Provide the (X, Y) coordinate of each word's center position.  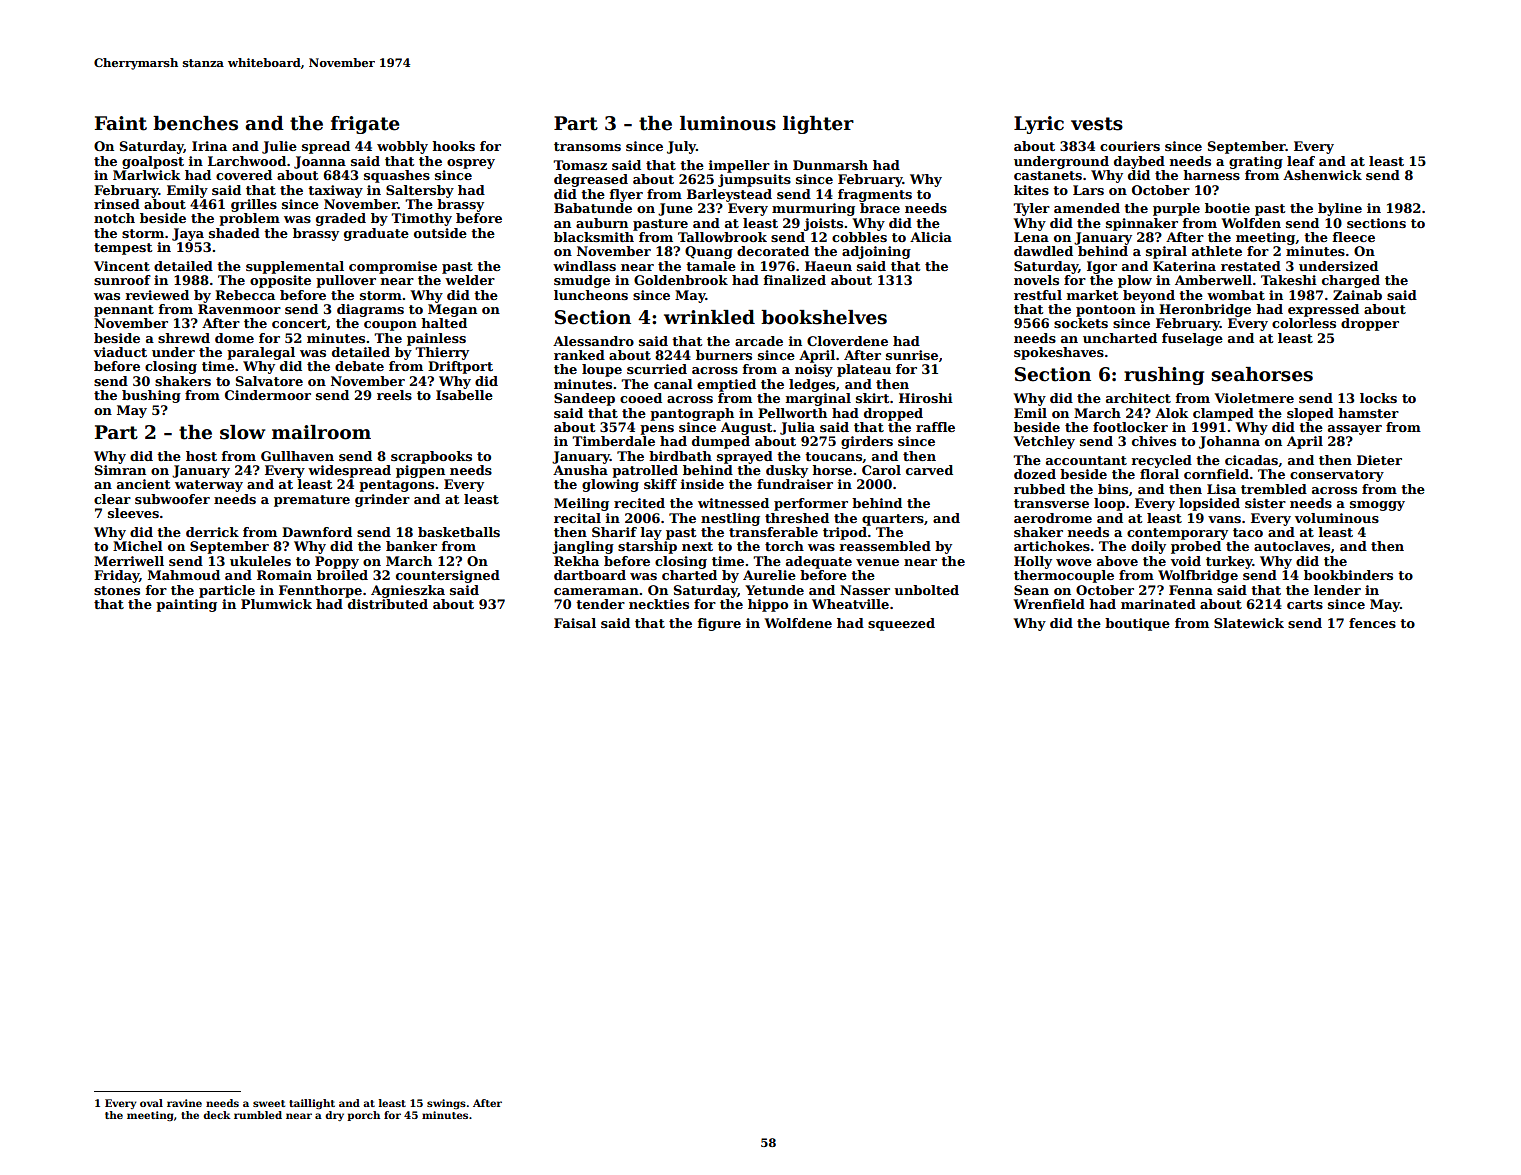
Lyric (1039, 125)
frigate (365, 125)
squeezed (901, 624)
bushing (151, 396)
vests (1097, 124)
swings (446, 1104)
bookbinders (1348, 575)
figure (719, 624)
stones (117, 590)
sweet (269, 1103)
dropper (1370, 324)
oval (151, 1103)
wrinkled (709, 317)
